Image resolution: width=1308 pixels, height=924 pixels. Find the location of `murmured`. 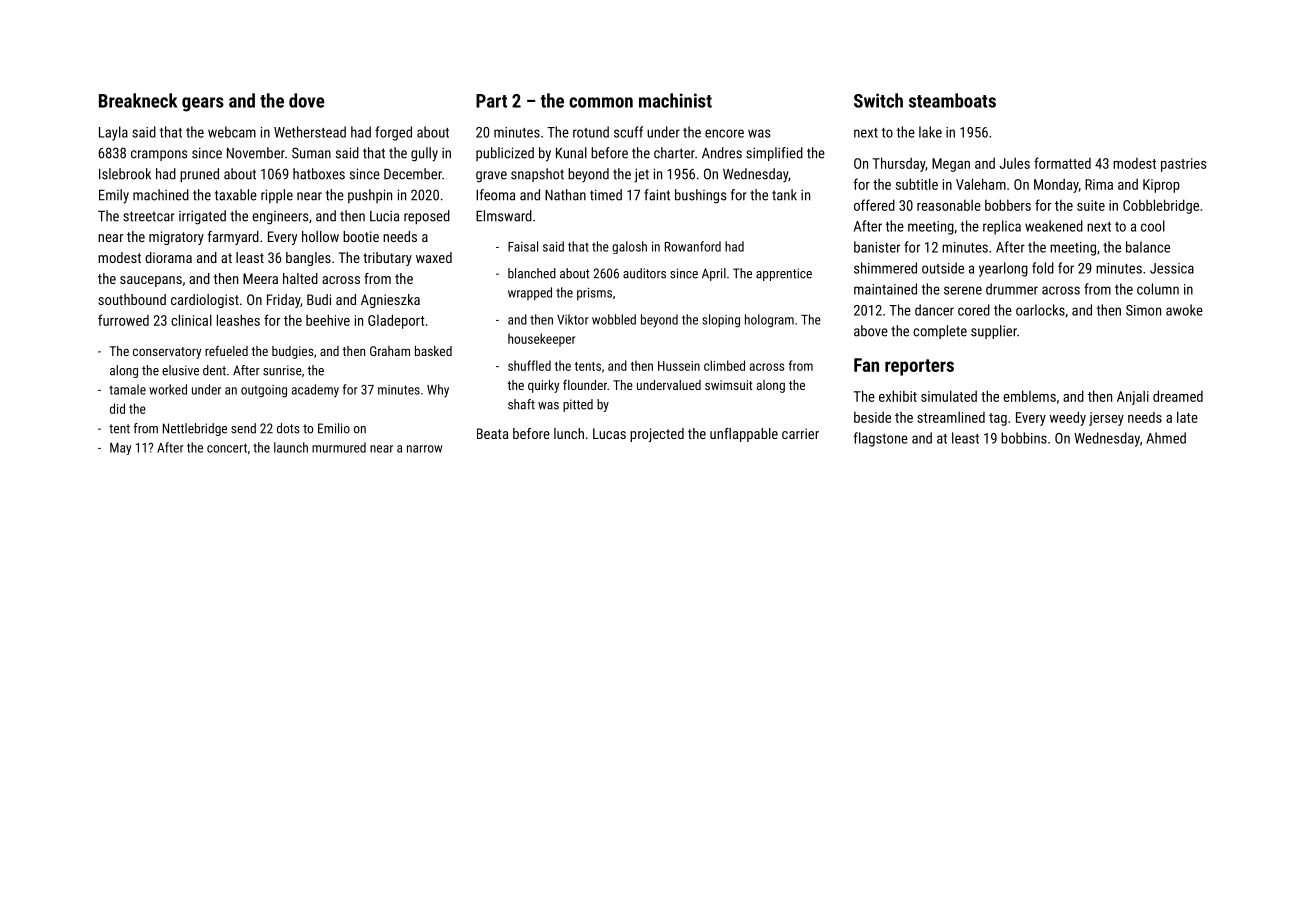

murmured is located at coordinates (339, 447).
